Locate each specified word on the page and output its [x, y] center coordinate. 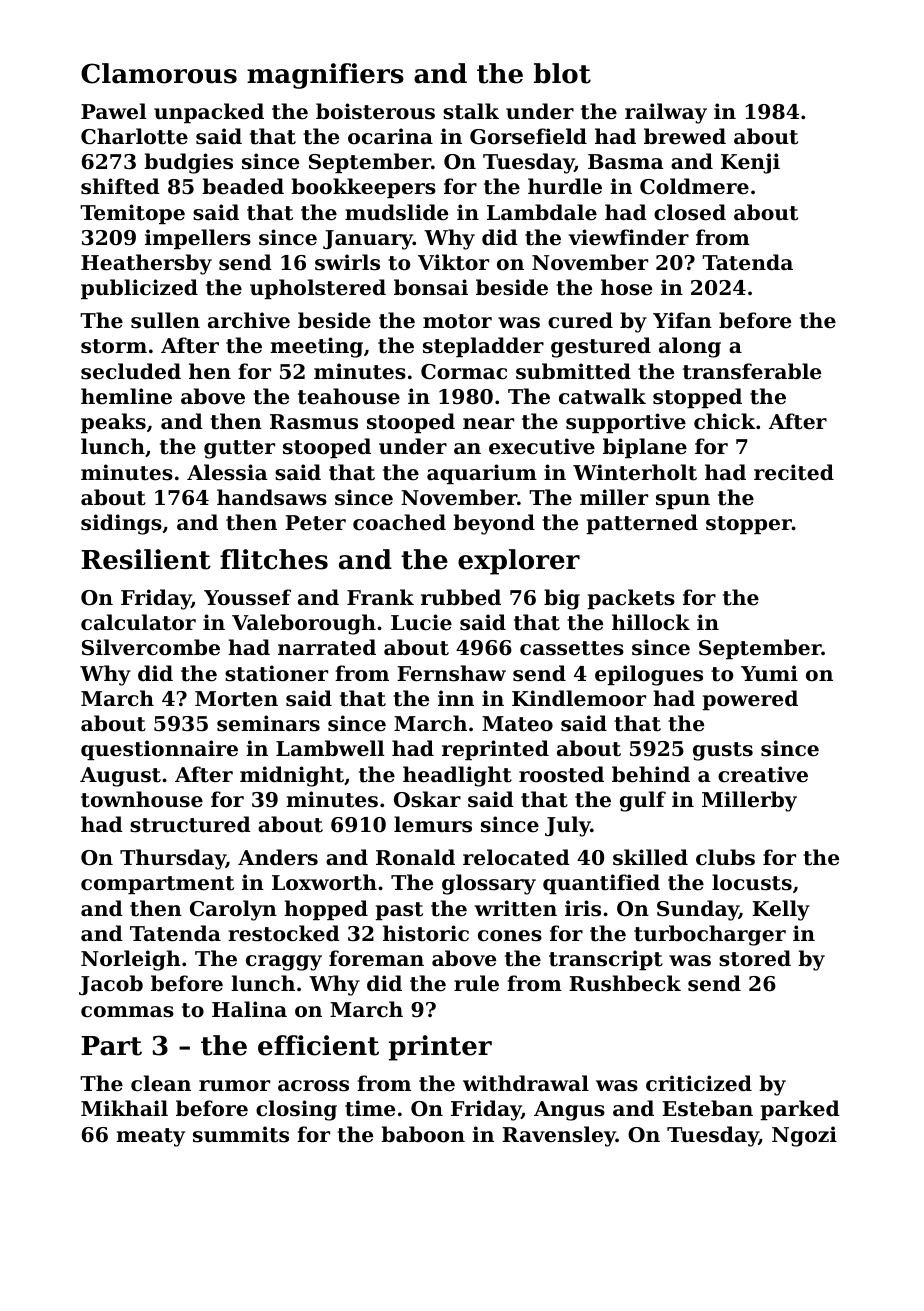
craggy [284, 963]
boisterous [375, 111]
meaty [150, 1137]
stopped [697, 398]
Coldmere [694, 186]
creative [763, 774]
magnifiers [325, 76]
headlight [457, 776]
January [368, 240]
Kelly [781, 910]
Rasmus [314, 422]
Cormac [464, 372]
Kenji [750, 163]
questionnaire [159, 750]
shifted [120, 186]
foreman [376, 958]
